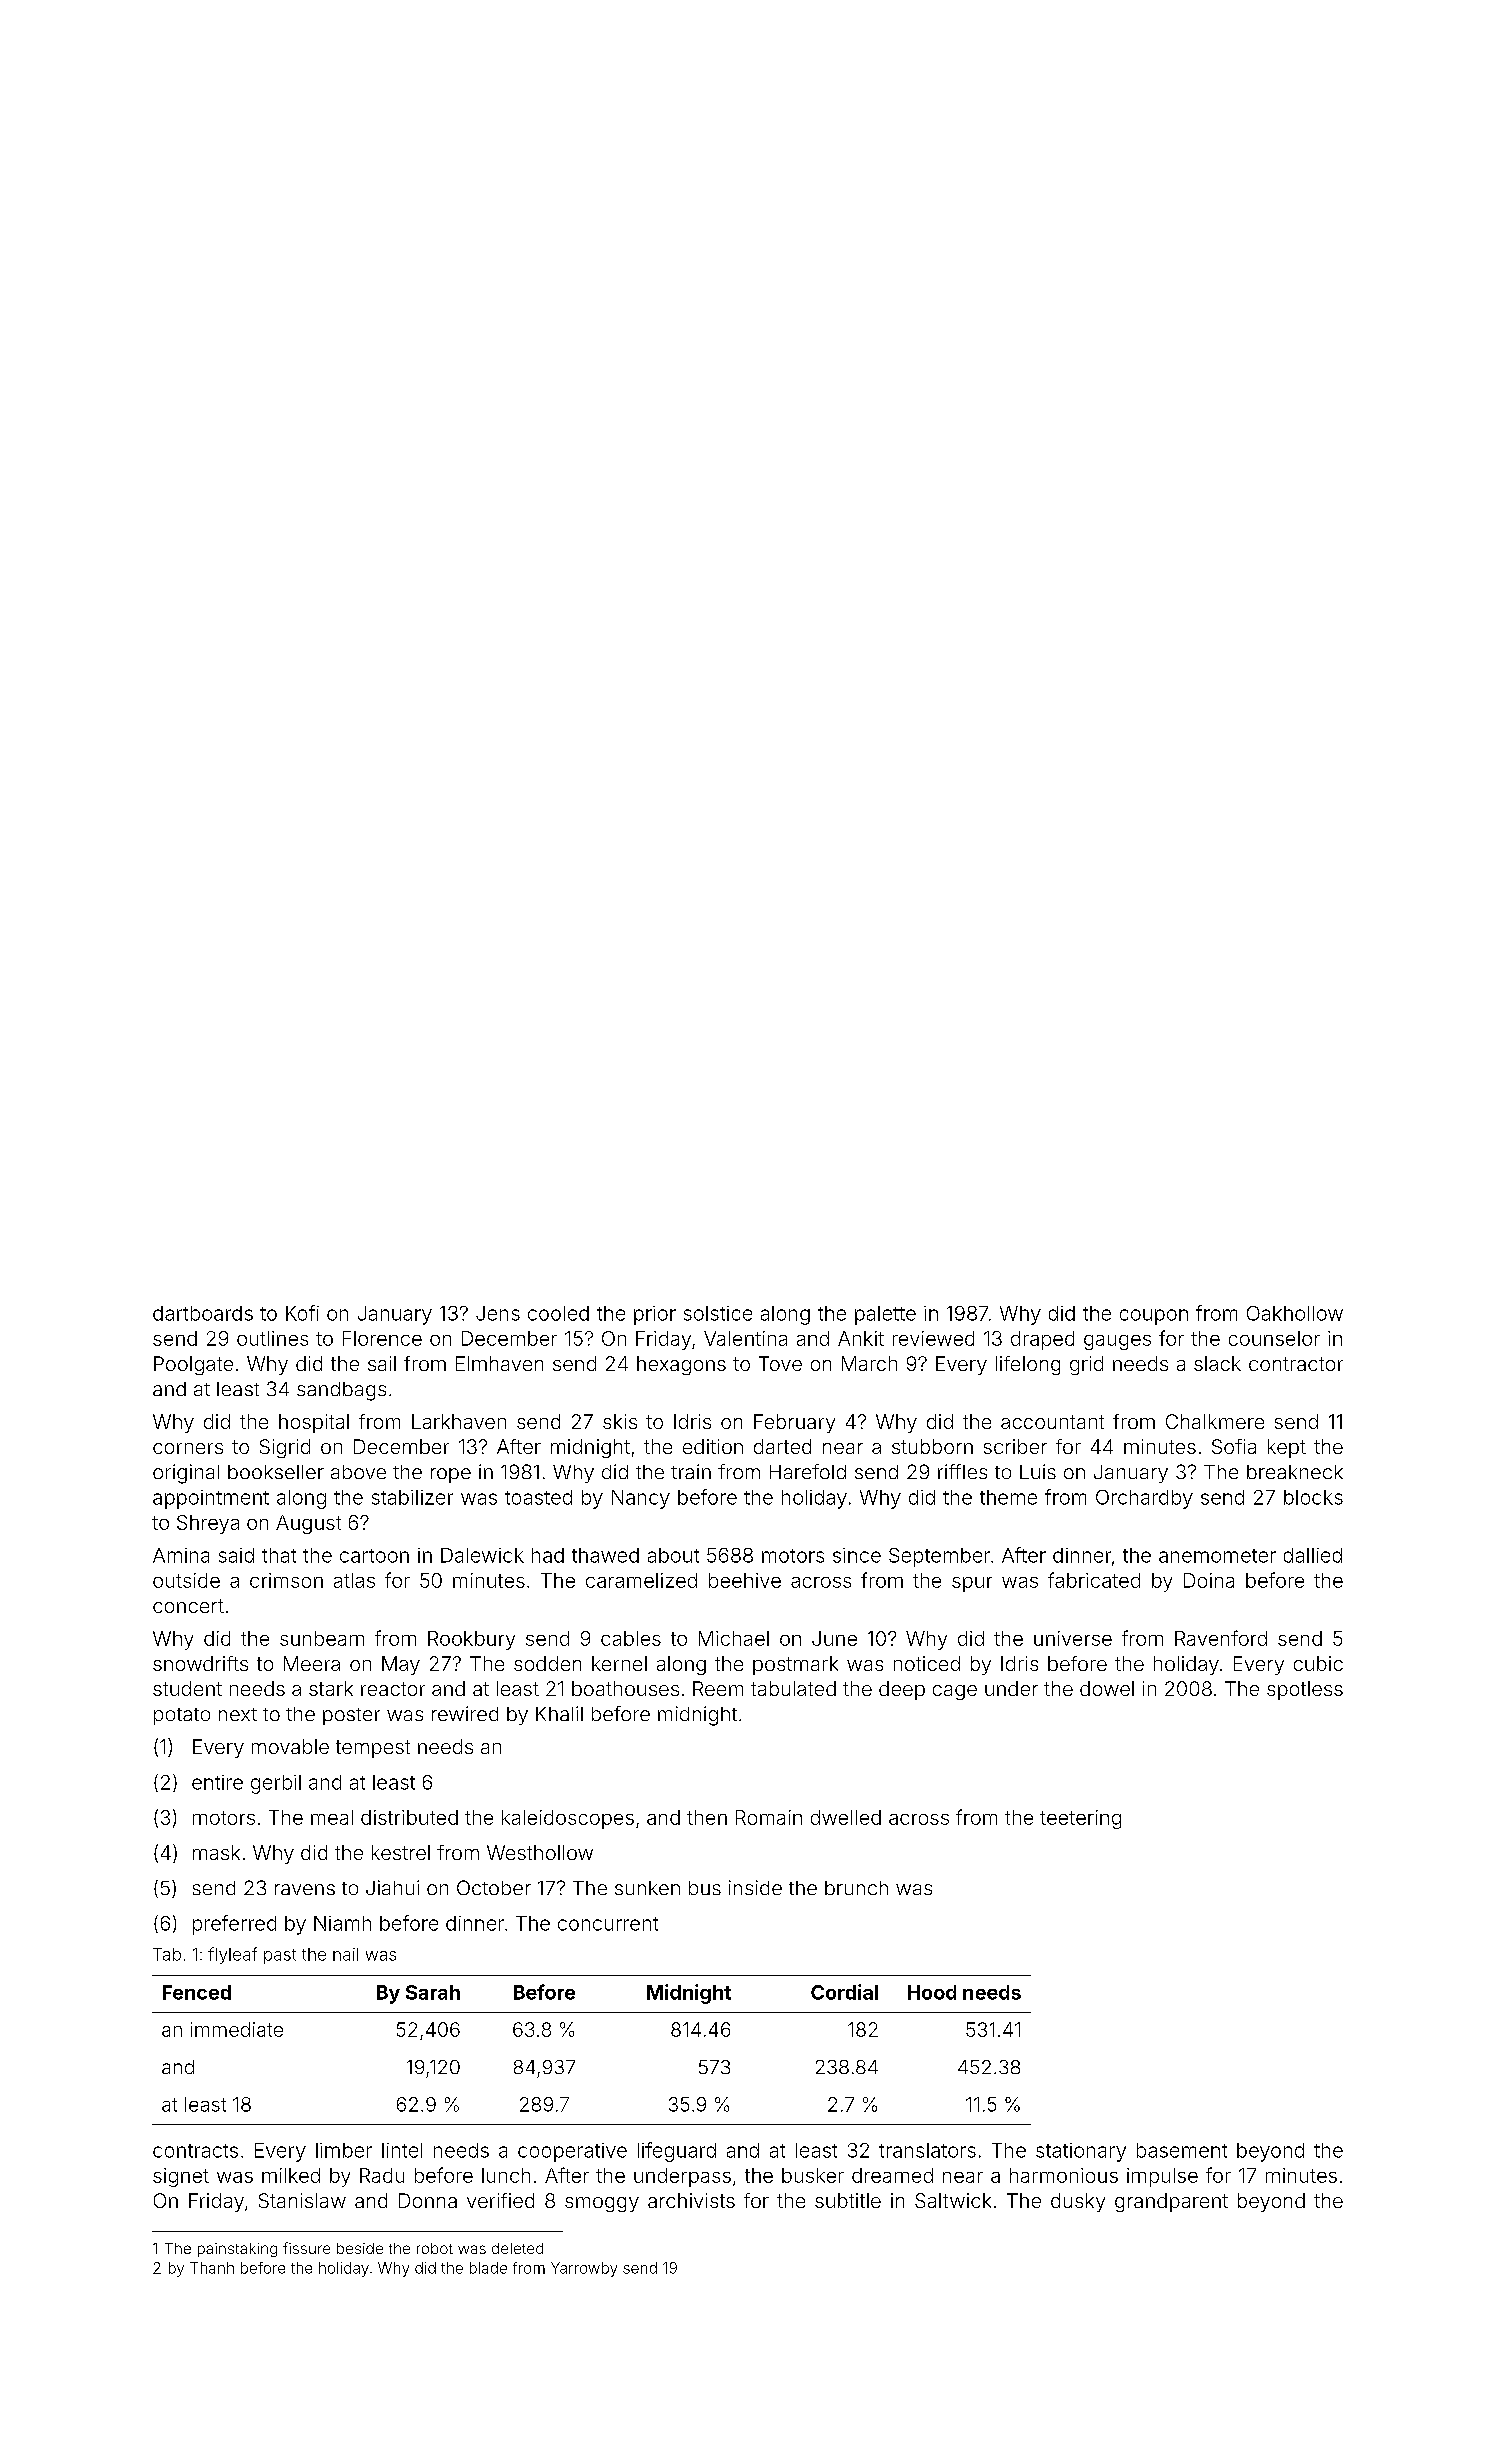 The image size is (1496, 2464). Describe the element at coordinates (402, 2150) in the document. I see `lintel` at that location.
